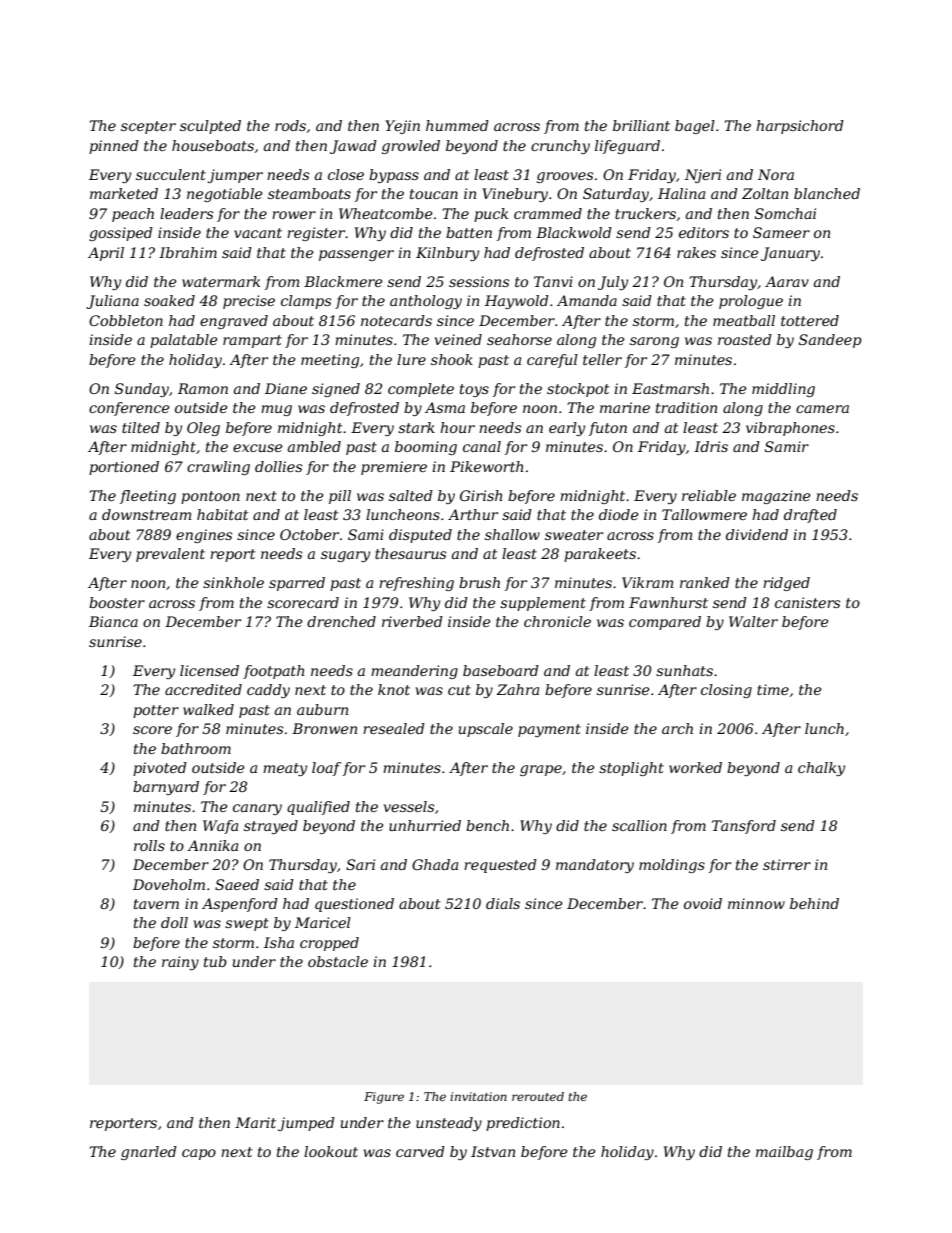 This screenshot has width=952, height=1233. What do you see at coordinates (493, 1151) in the screenshot?
I see `Istvan` at bounding box center [493, 1151].
